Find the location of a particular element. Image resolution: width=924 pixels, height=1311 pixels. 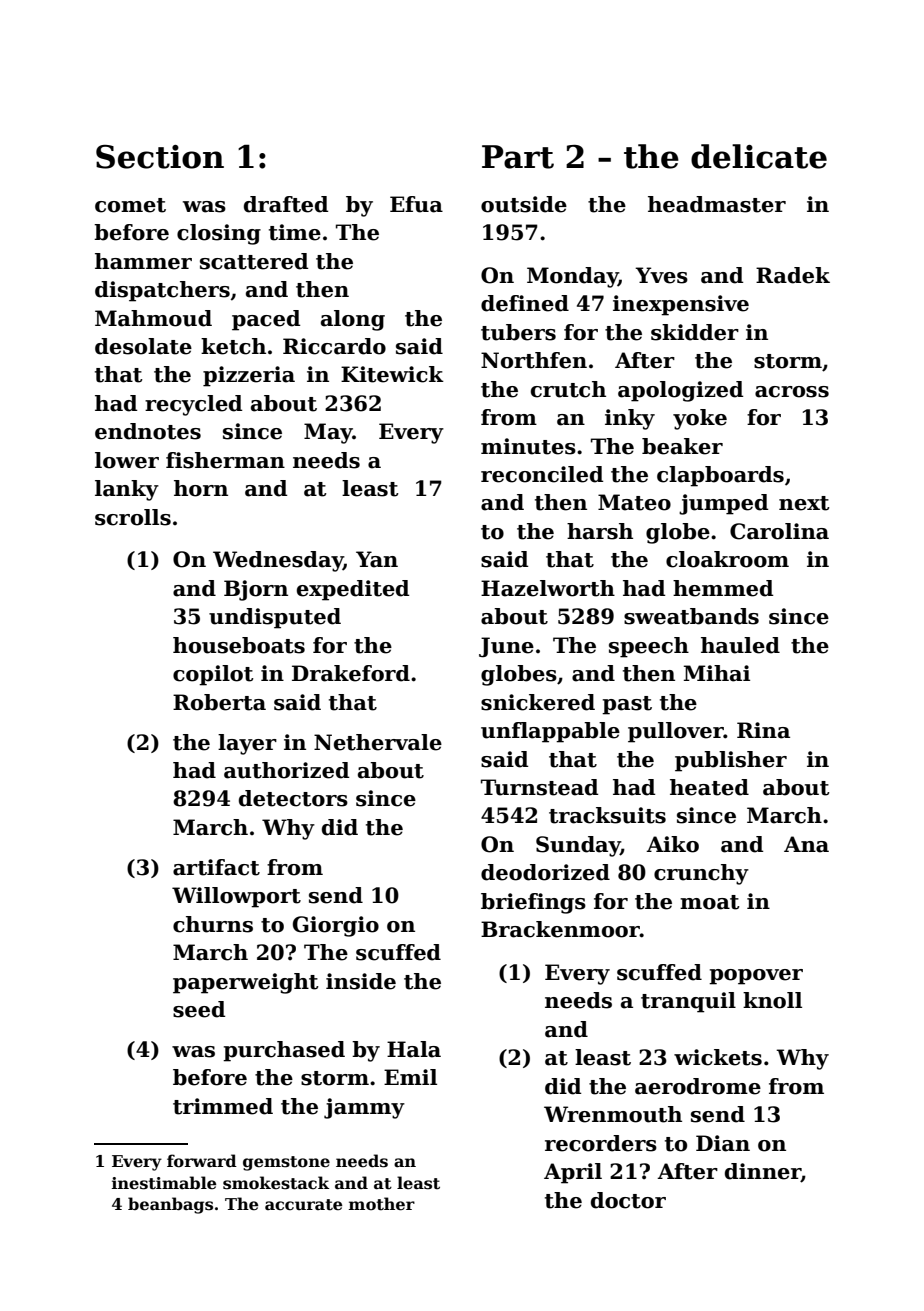

drafted is located at coordinates (286, 204).
